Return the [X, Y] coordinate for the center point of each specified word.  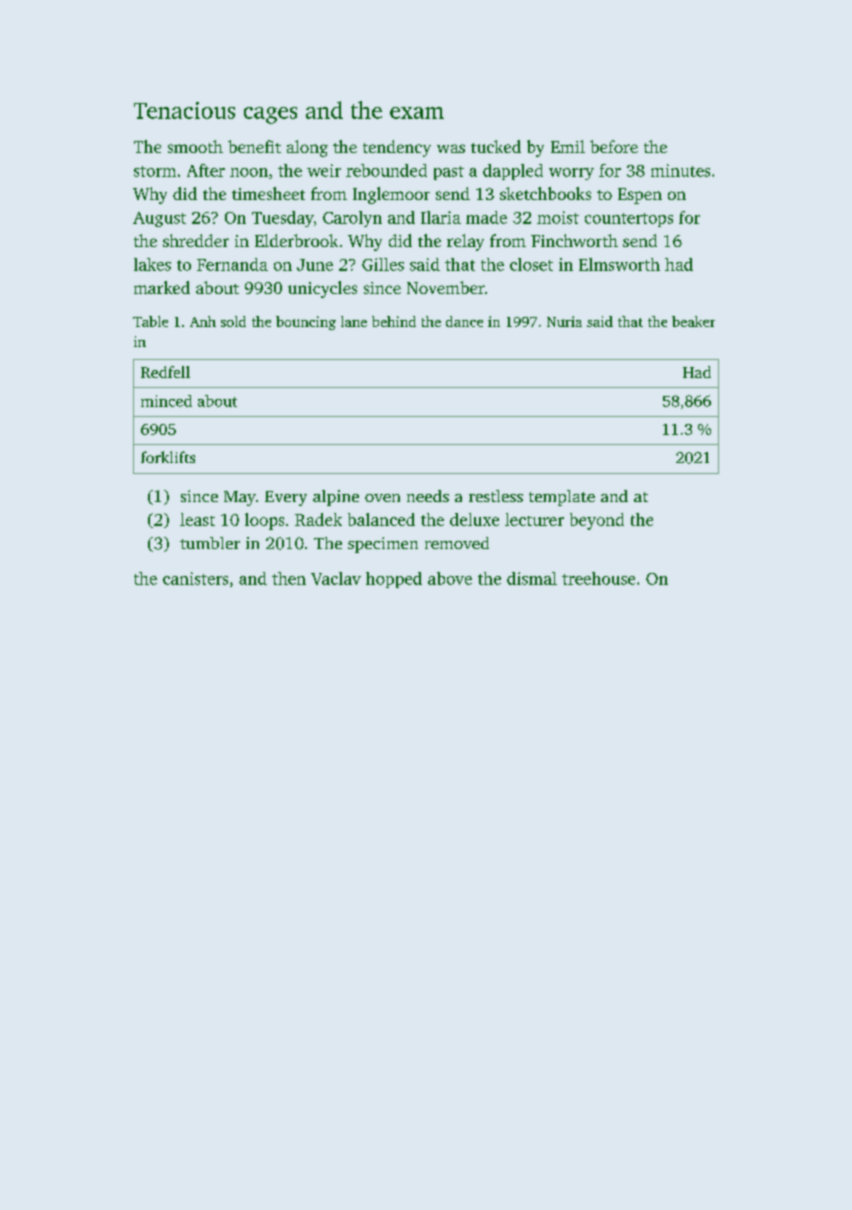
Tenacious [184, 110]
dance [464, 321]
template [562, 498]
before [614, 146]
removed [457, 543]
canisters [195, 578]
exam [417, 113]
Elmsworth [619, 264]
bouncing [306, 323]
